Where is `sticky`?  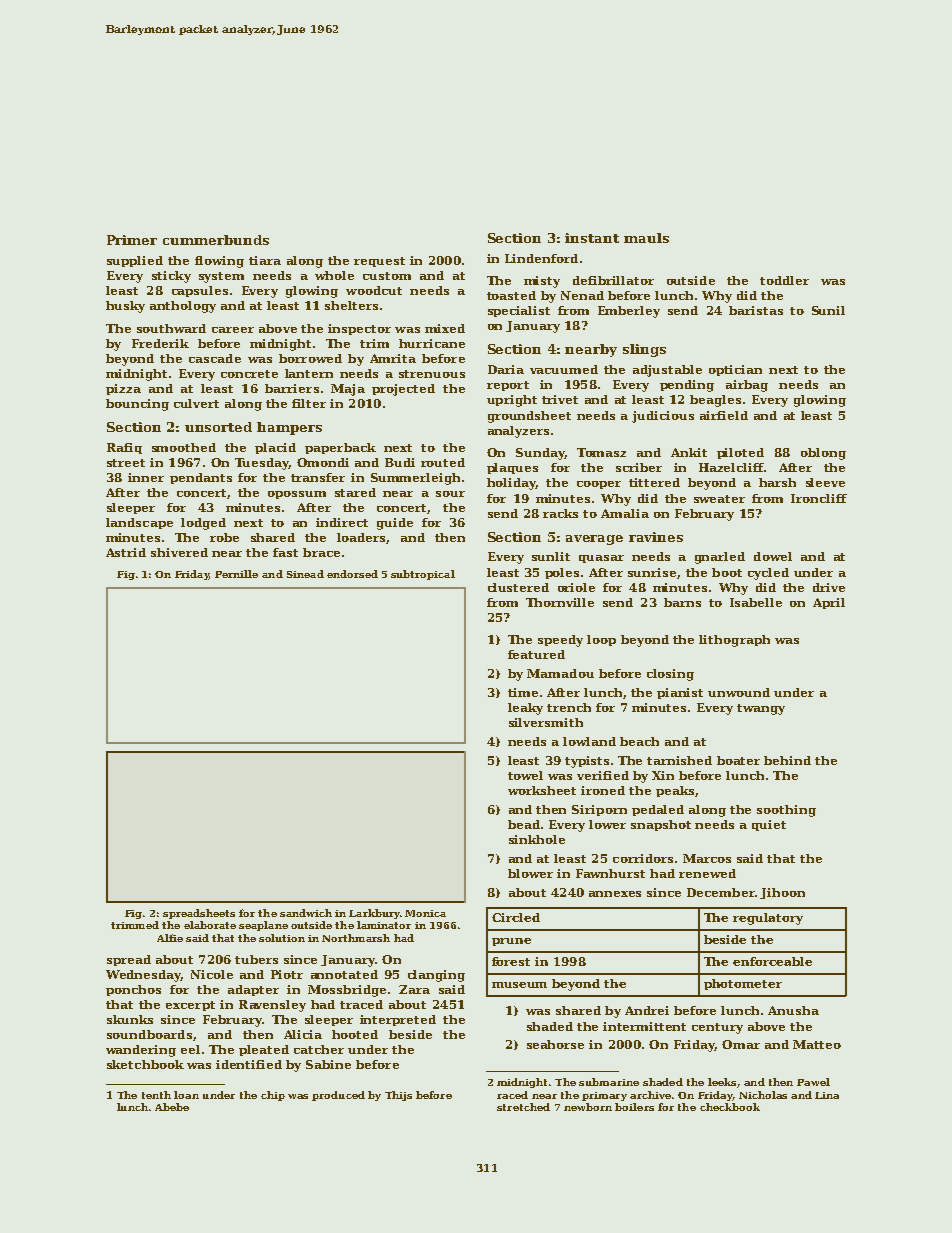
sticky is located at coordinates (171, 277).
